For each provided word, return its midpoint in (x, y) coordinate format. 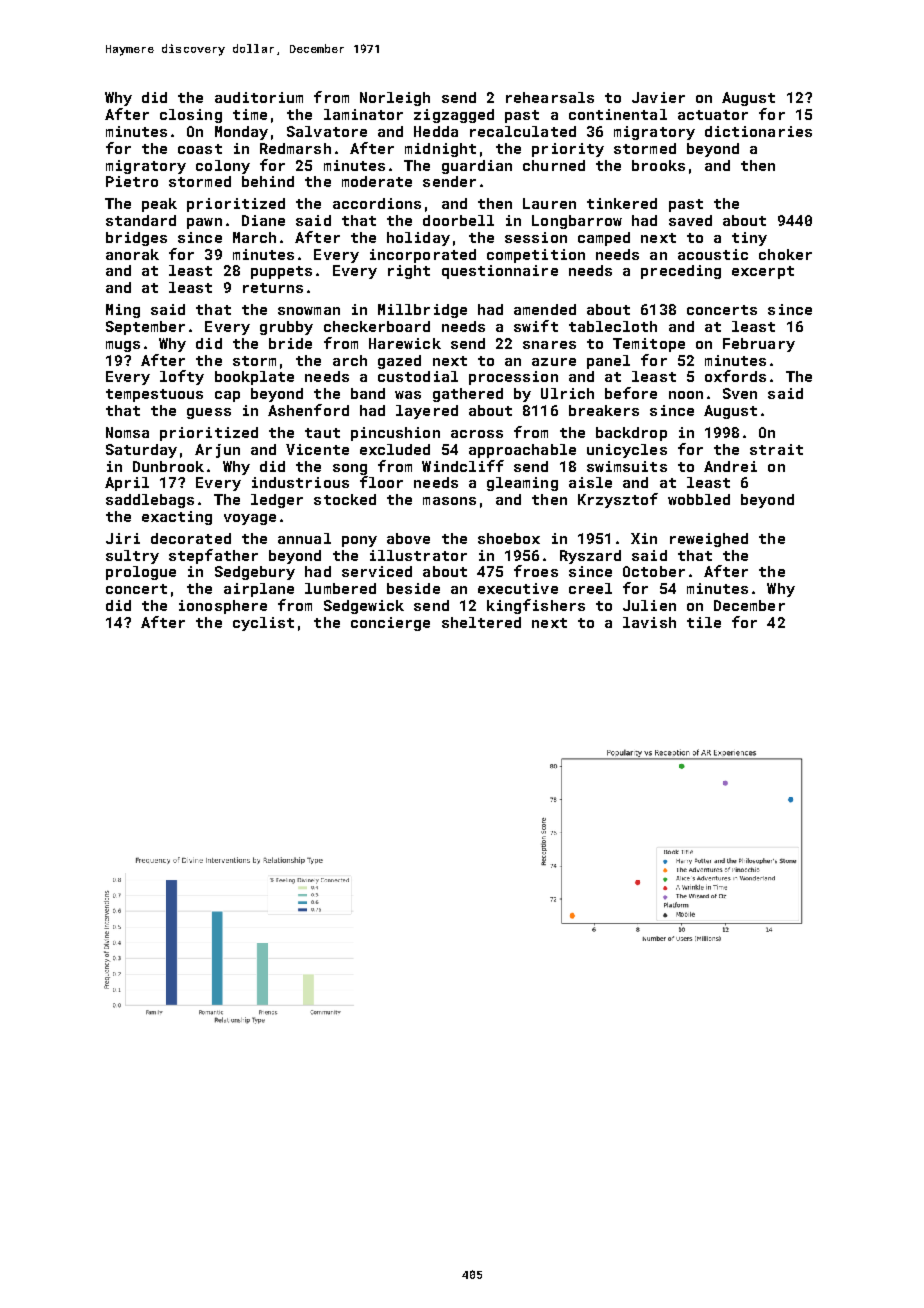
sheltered (481, 622)
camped (604, 239)
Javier (658, 97)
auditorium (259, 97)
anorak (132, 254)
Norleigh (395, 99)
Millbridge (422, 311)
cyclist (263, 624)
